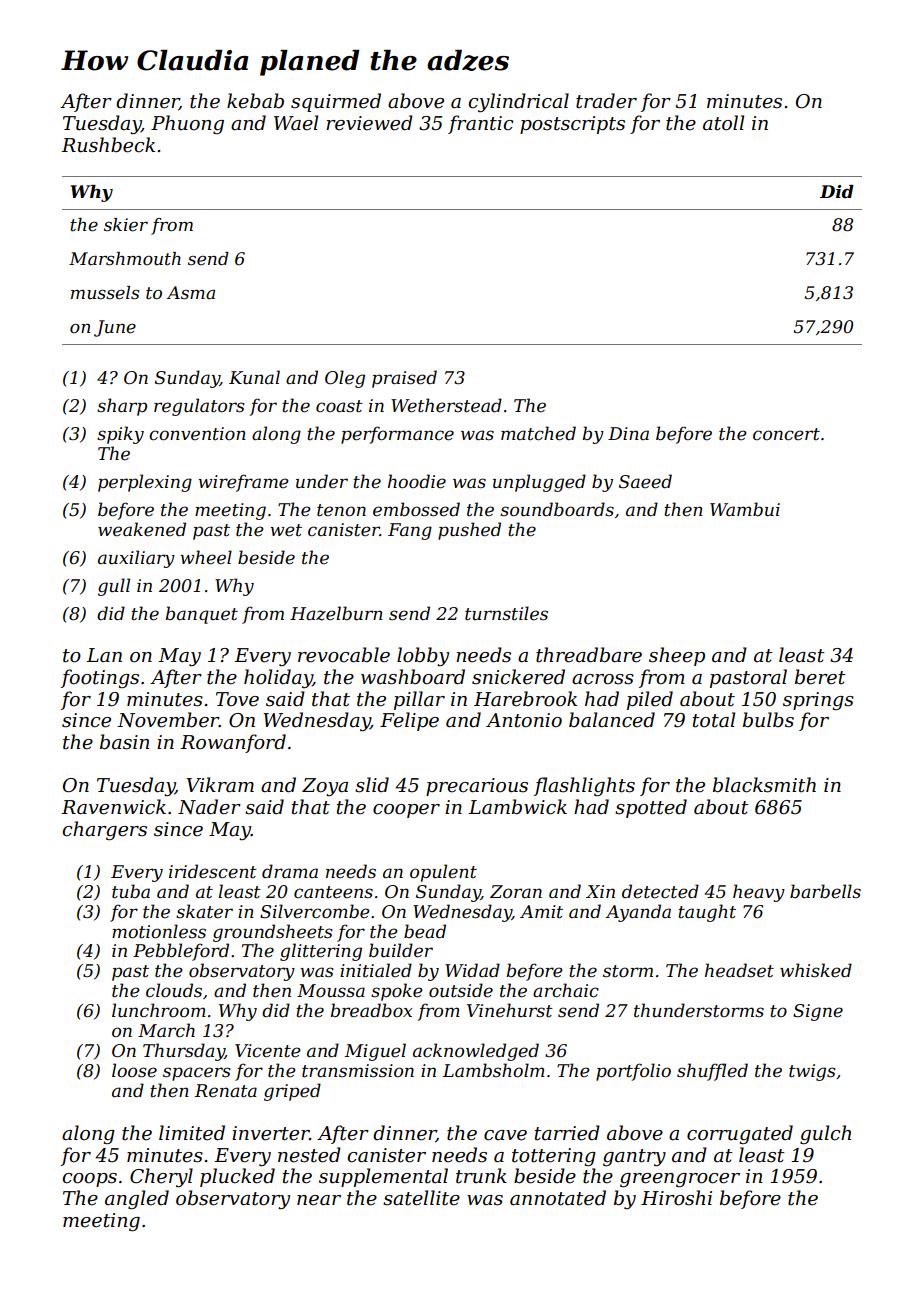 This image has height=1308, width=924. What do you see at coordinates (677, 656) in the image?
I see `sheep` at bounding box center [677, 656].
